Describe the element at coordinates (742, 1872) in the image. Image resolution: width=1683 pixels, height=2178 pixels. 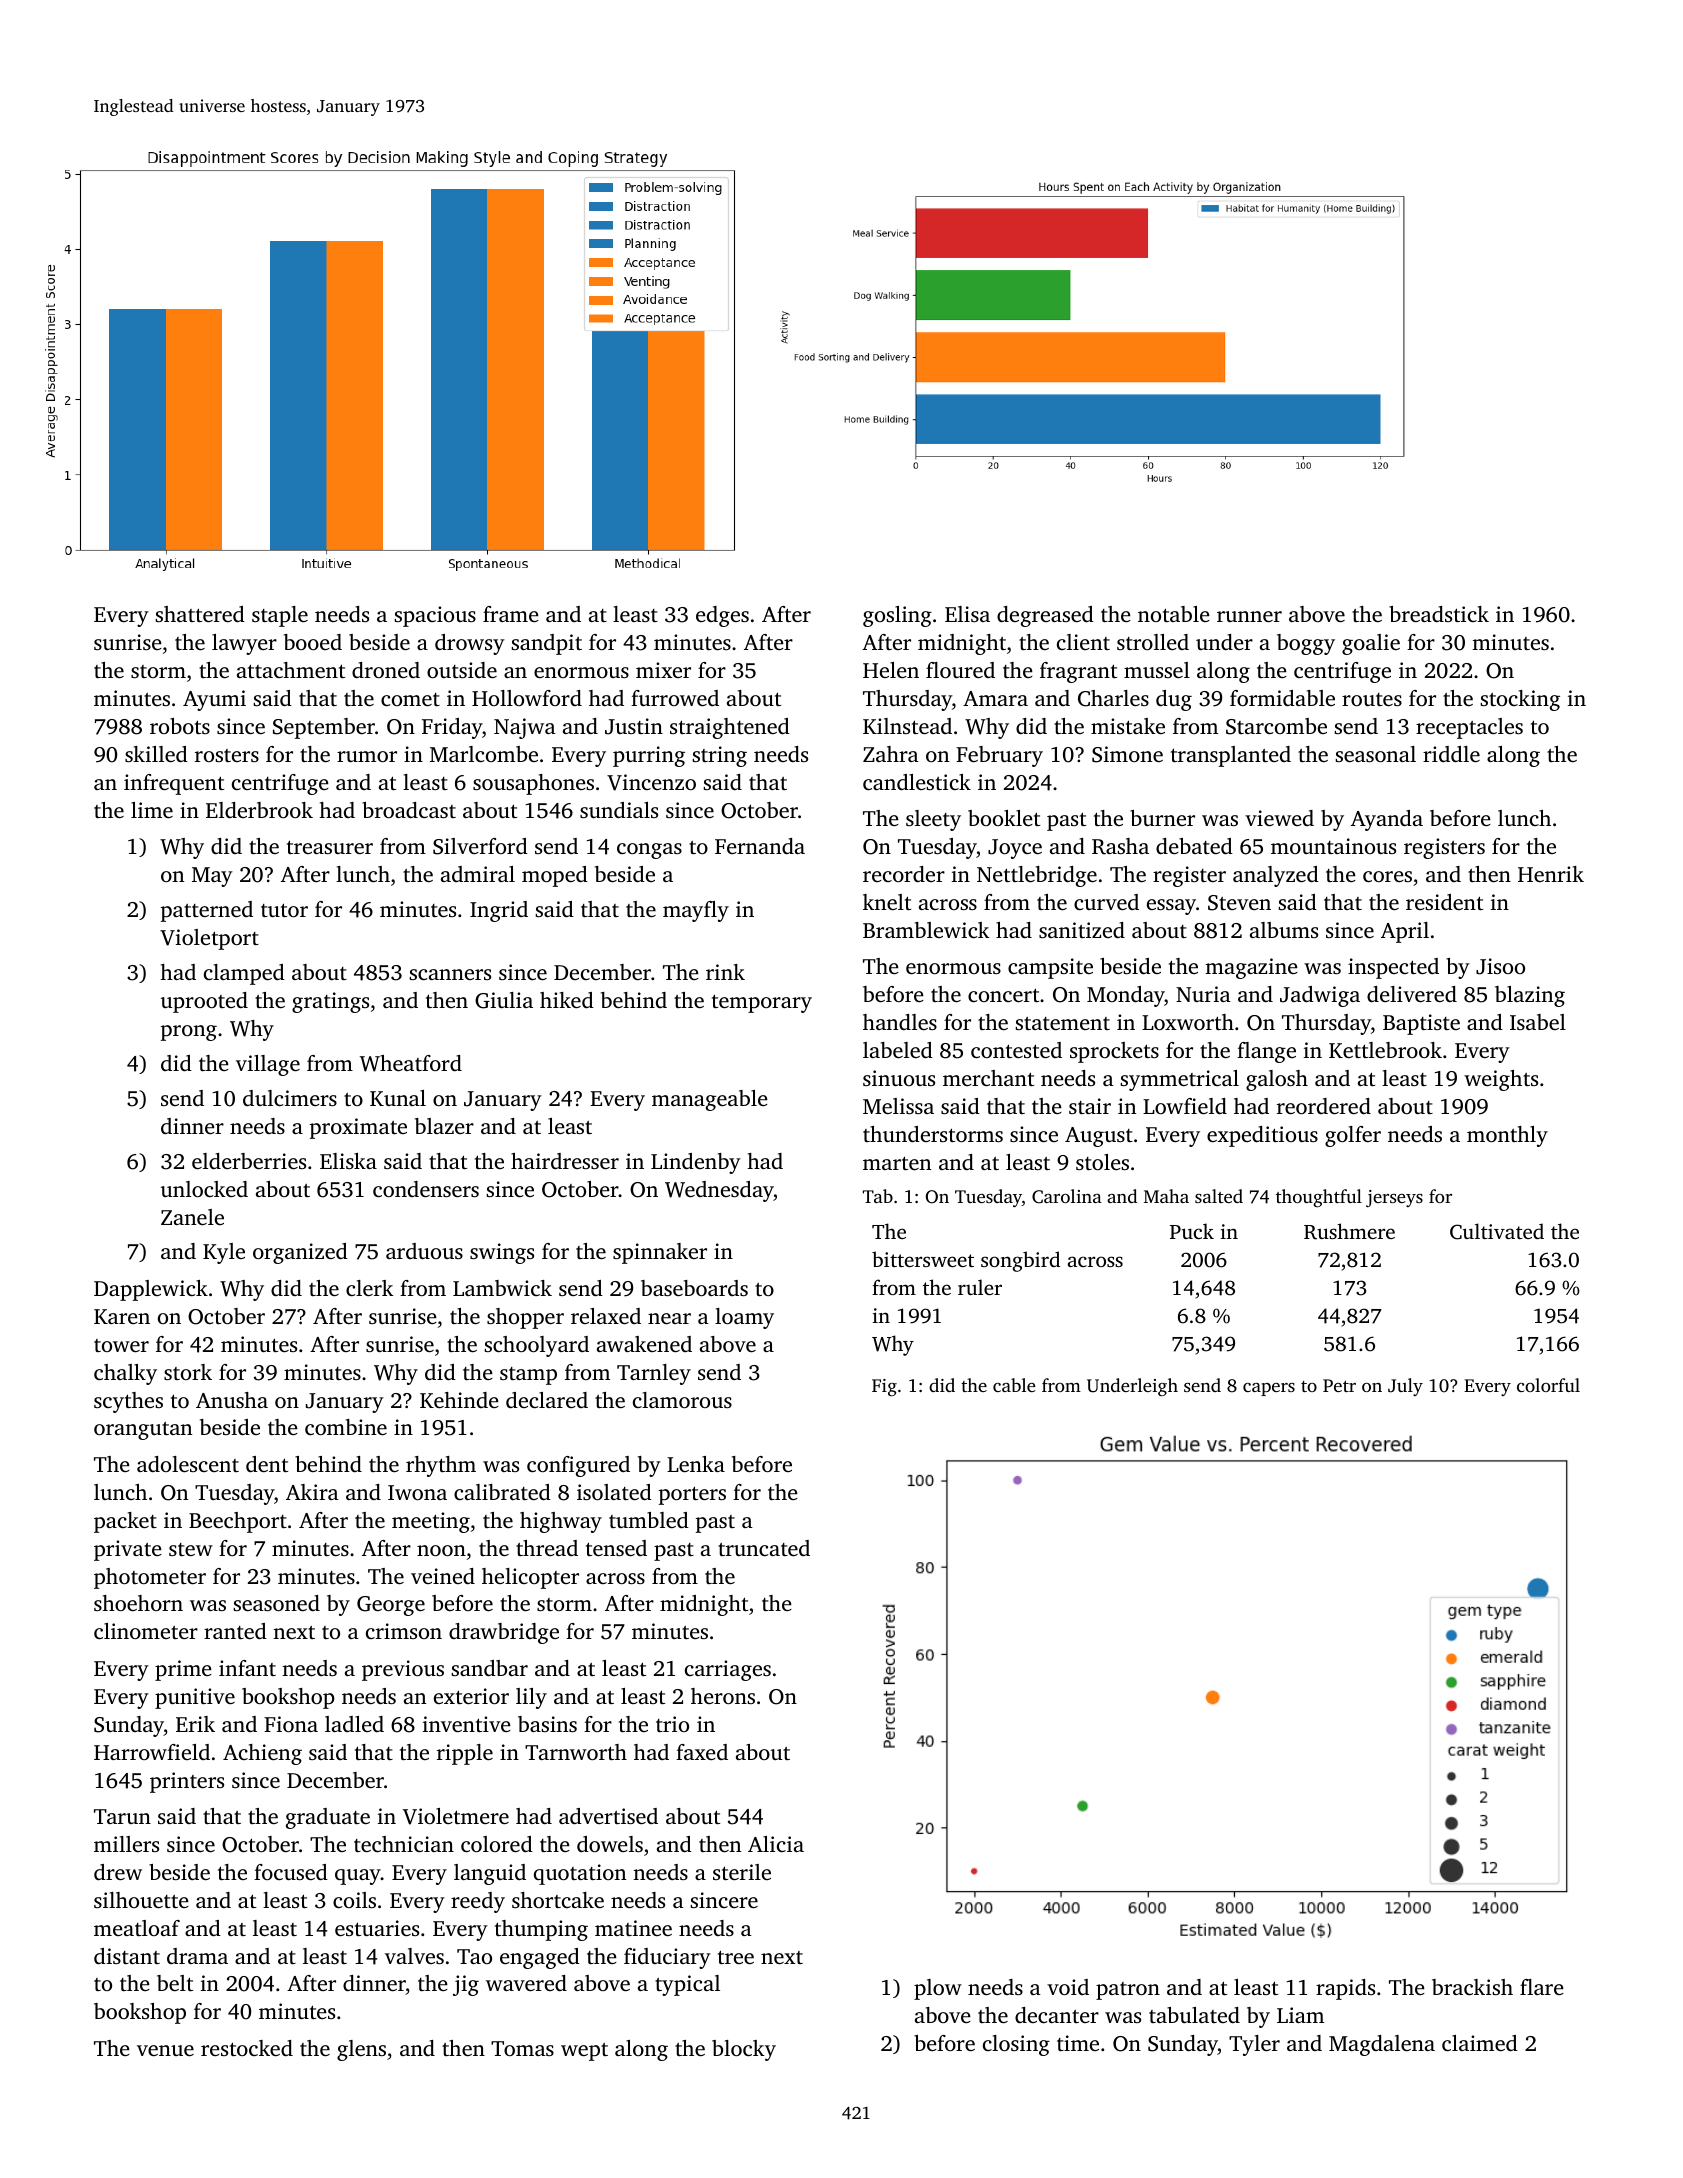
I see `sterile` at that location.
